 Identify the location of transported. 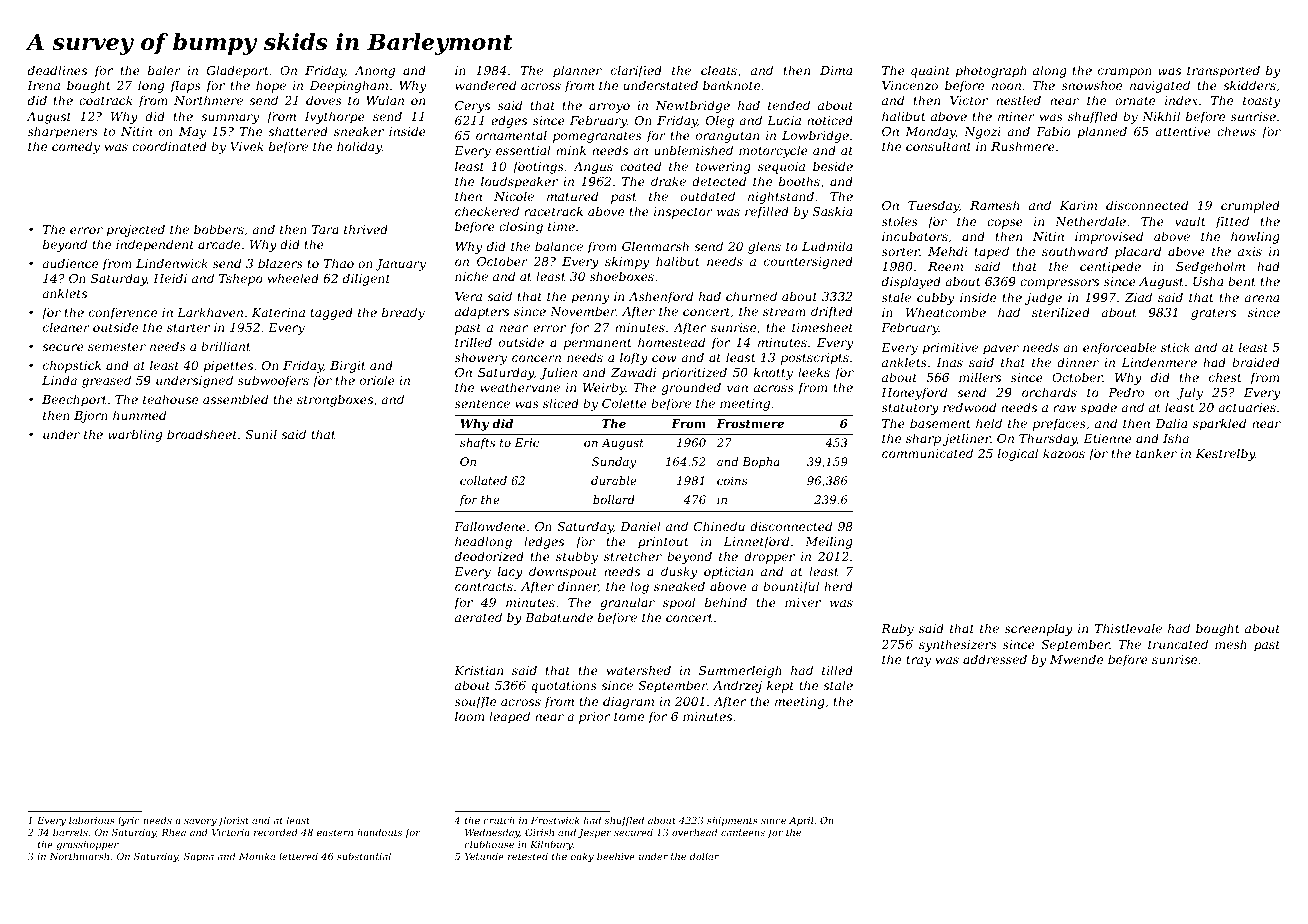
(1223, 71).
